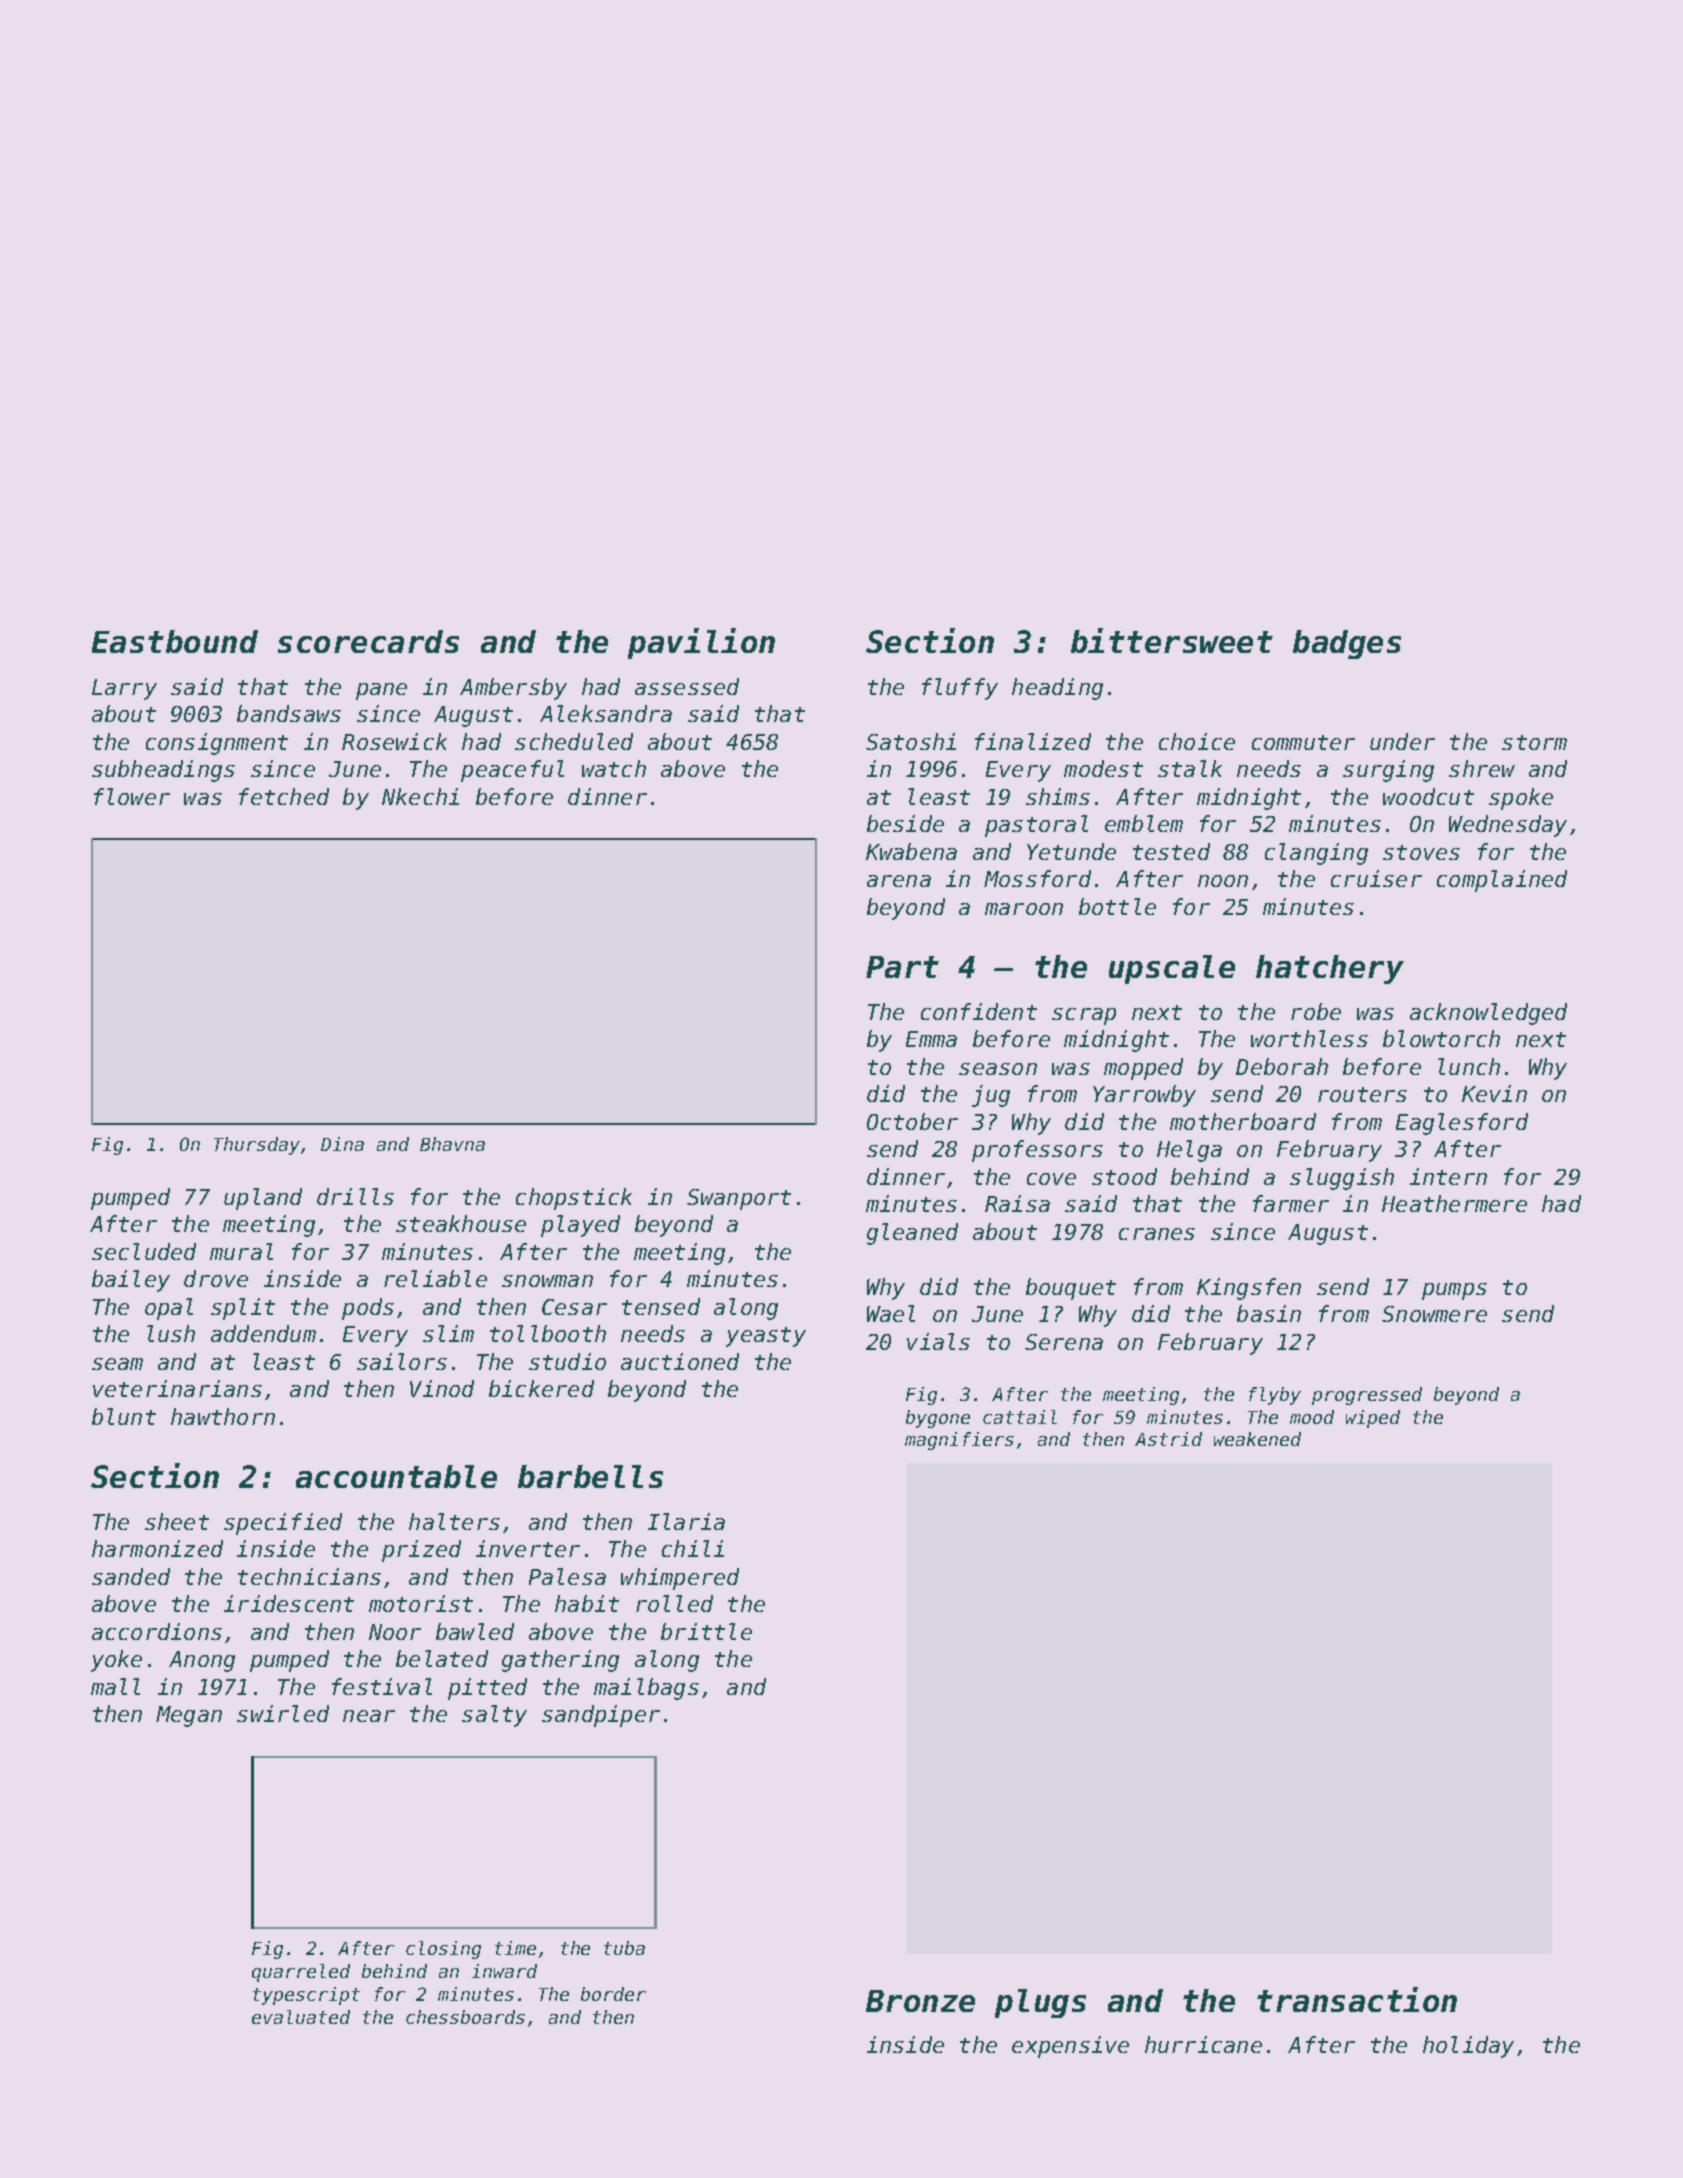  I want to click on brittle, so click(706, 1631).
